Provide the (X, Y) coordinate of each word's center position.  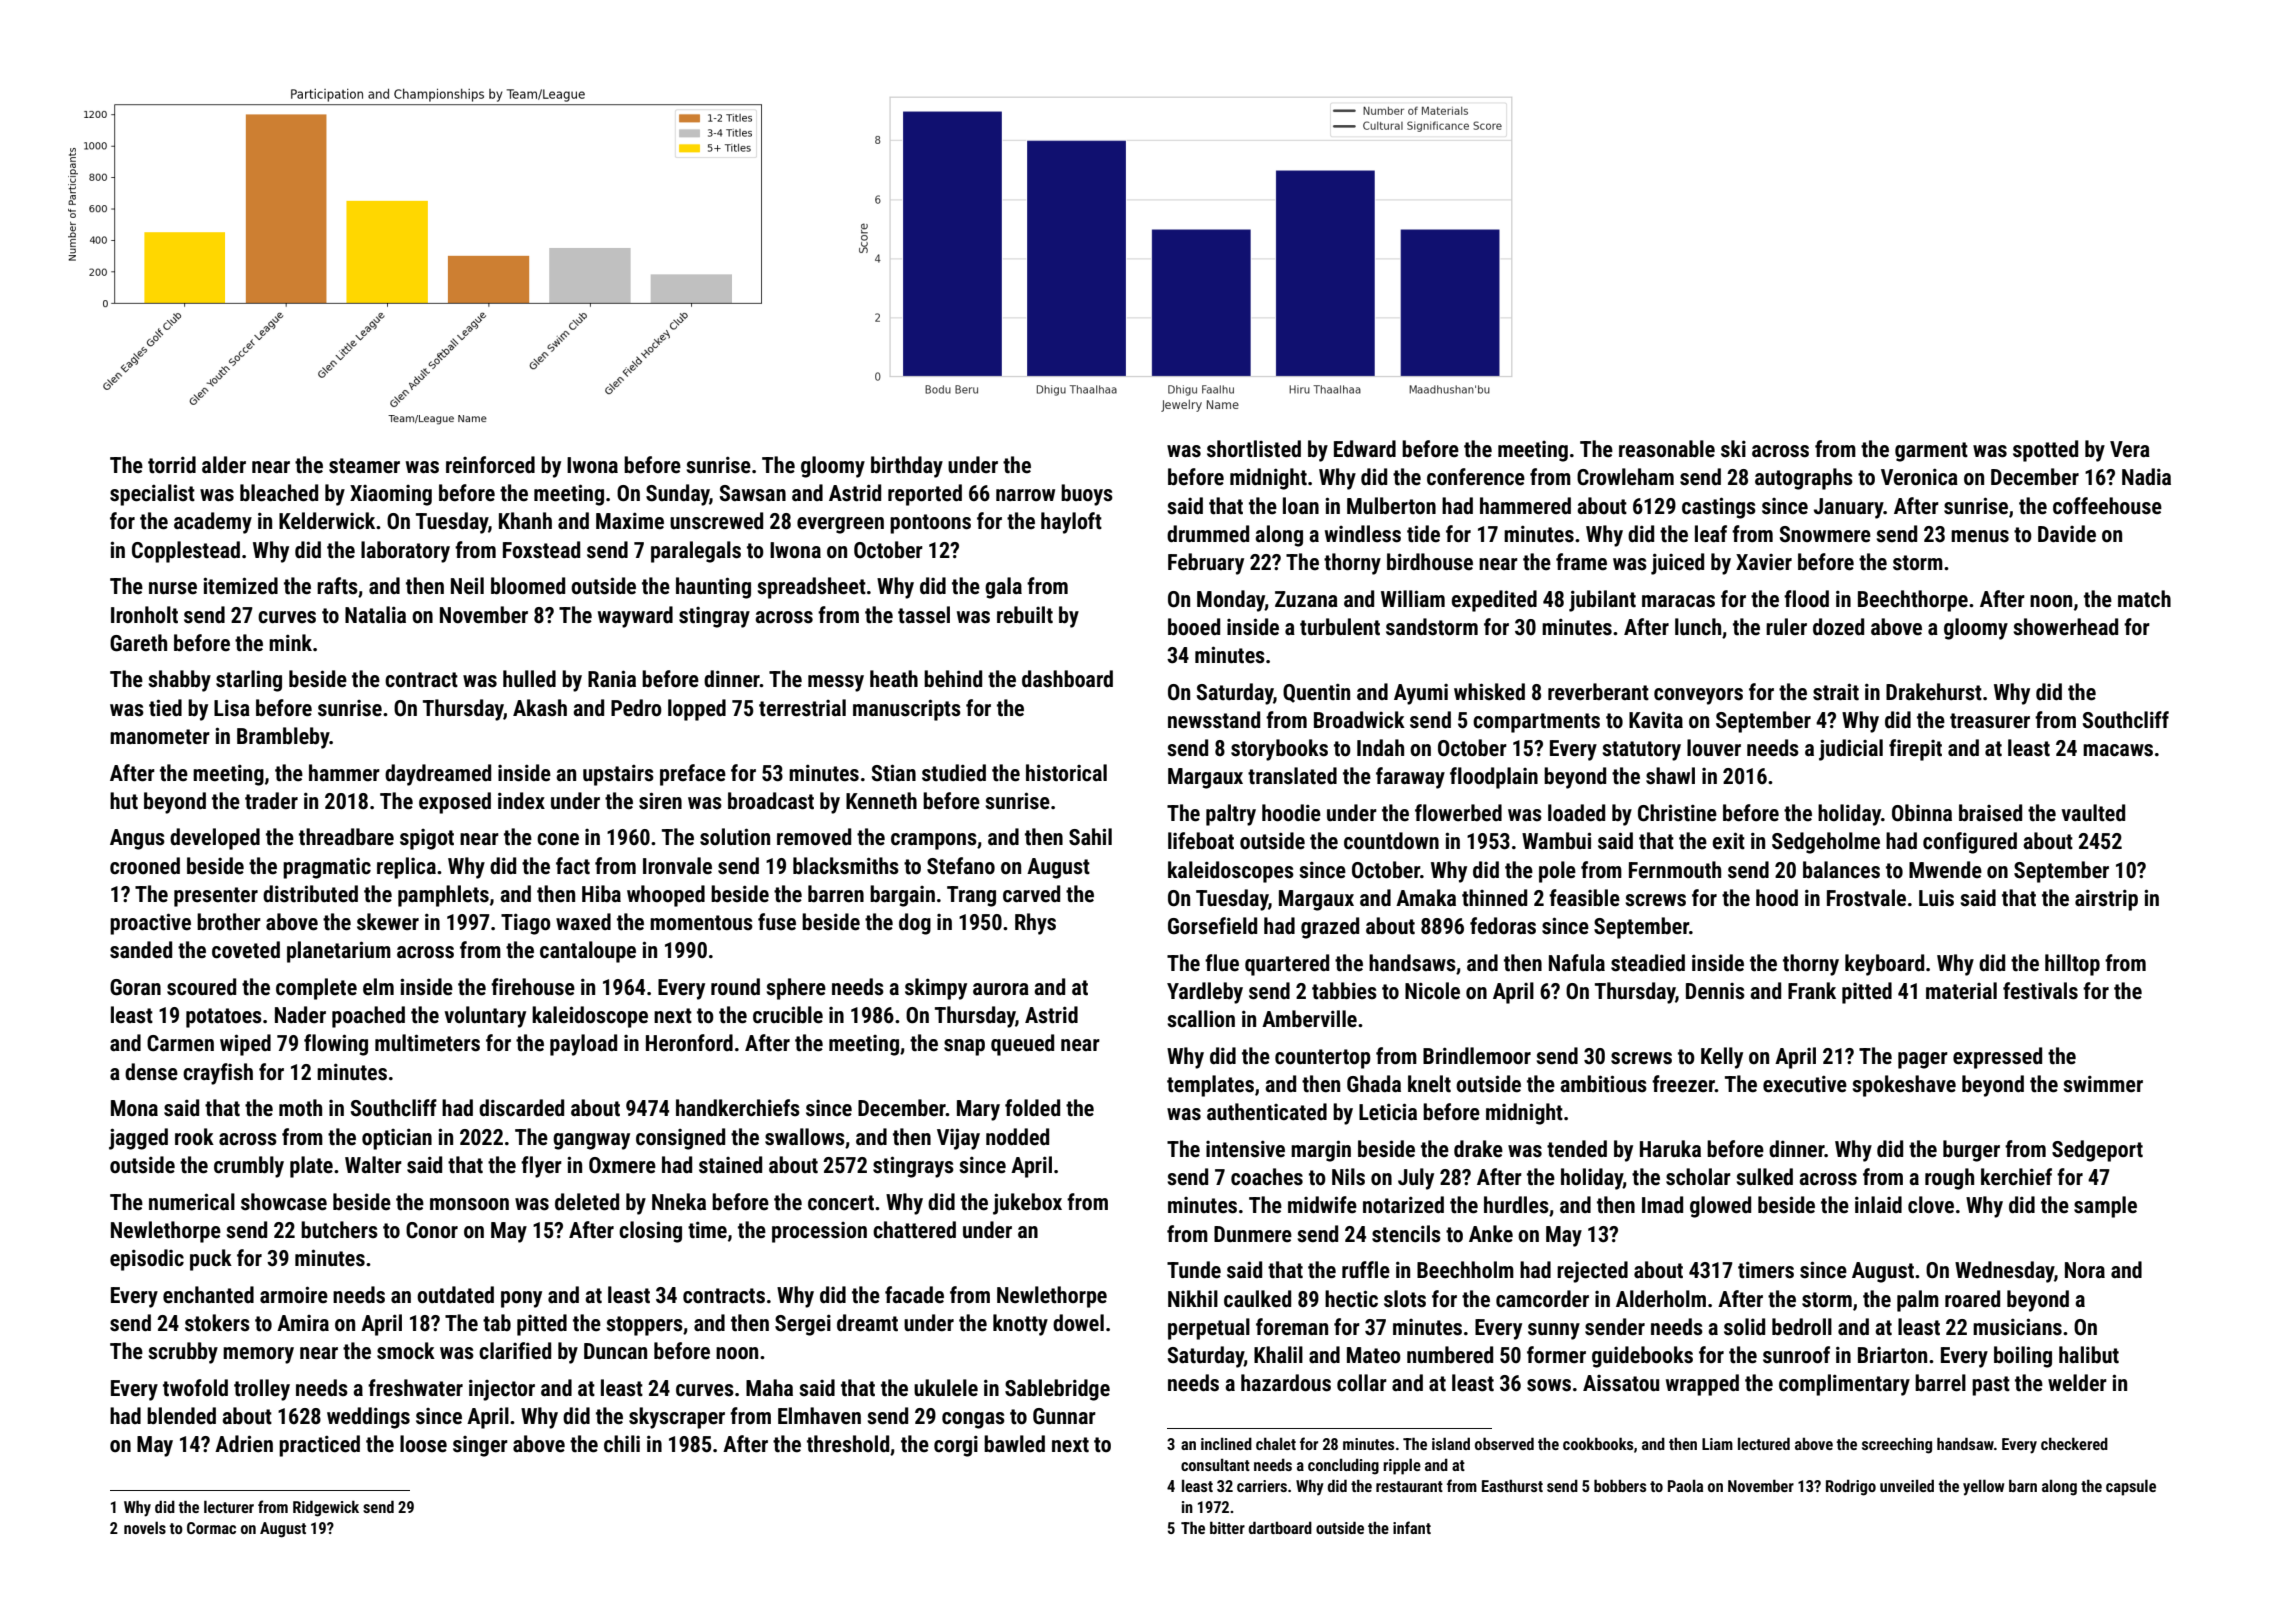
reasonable (1667, 449)
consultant (1215, 1464)
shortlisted (1254, 449)
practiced (319, 1446)
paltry (1231, 815)
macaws (2118, 750)
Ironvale (677, 866)
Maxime (630, 521)
